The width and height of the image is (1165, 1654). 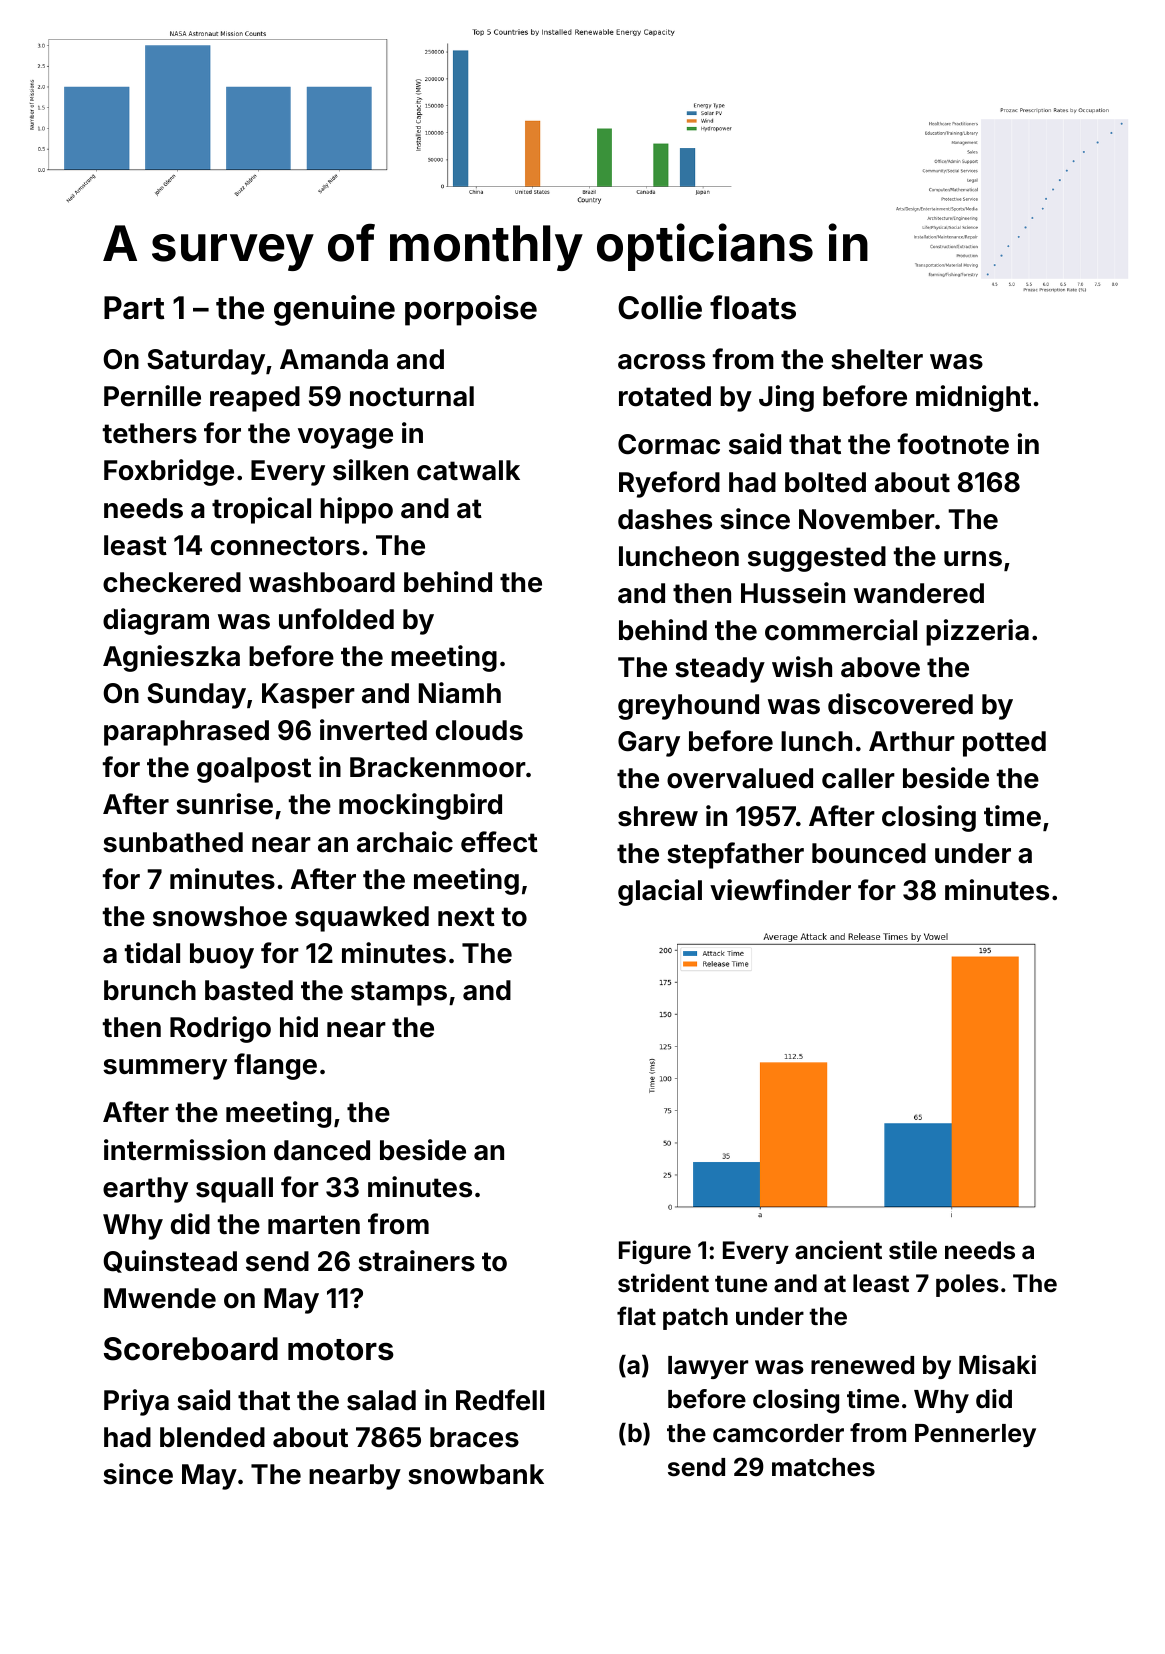 What do you see at coordinates (150, 433) in the image?
I see `tethers` at bounding box center [150, 433].
